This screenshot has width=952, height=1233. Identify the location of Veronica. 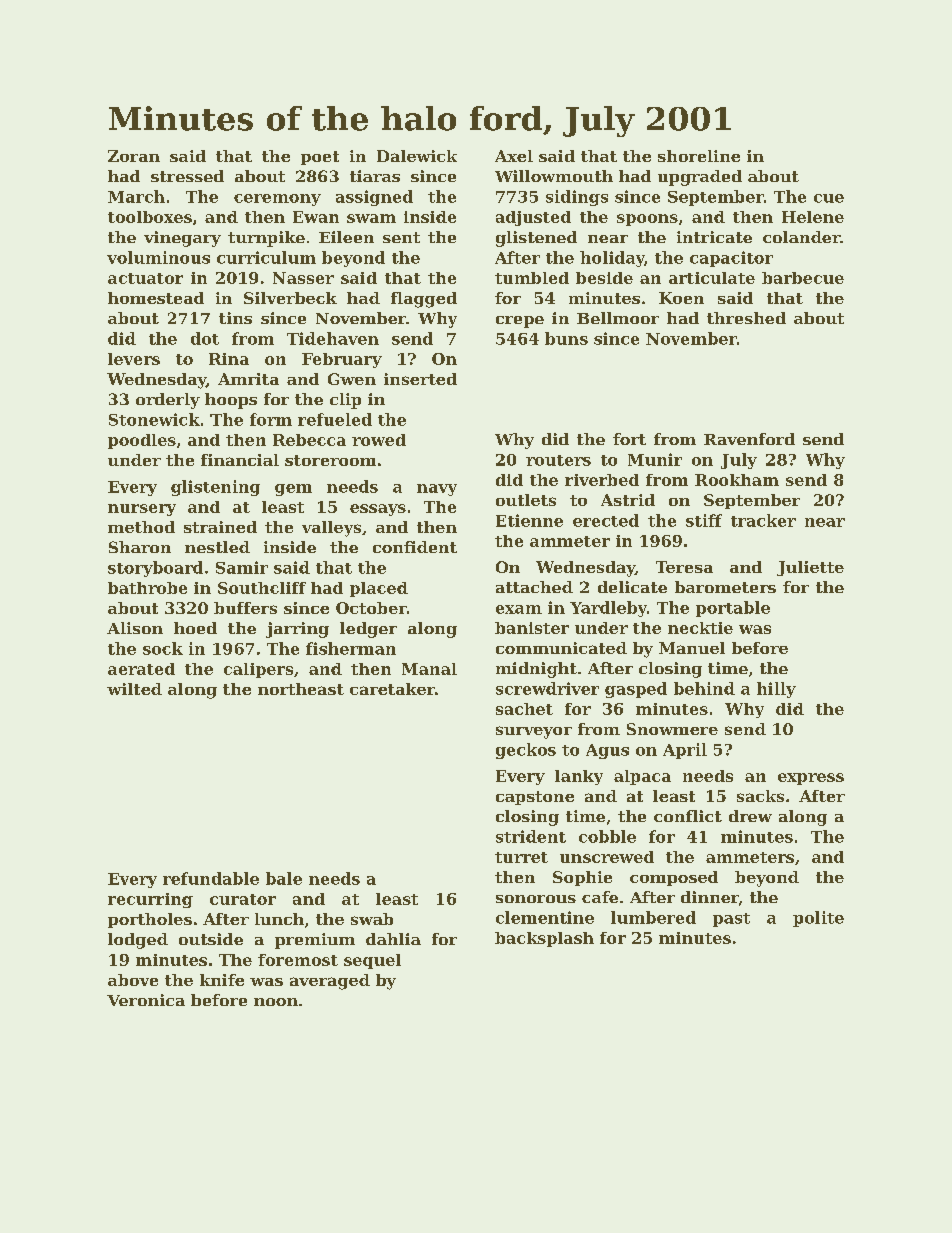
(146, 1000).
